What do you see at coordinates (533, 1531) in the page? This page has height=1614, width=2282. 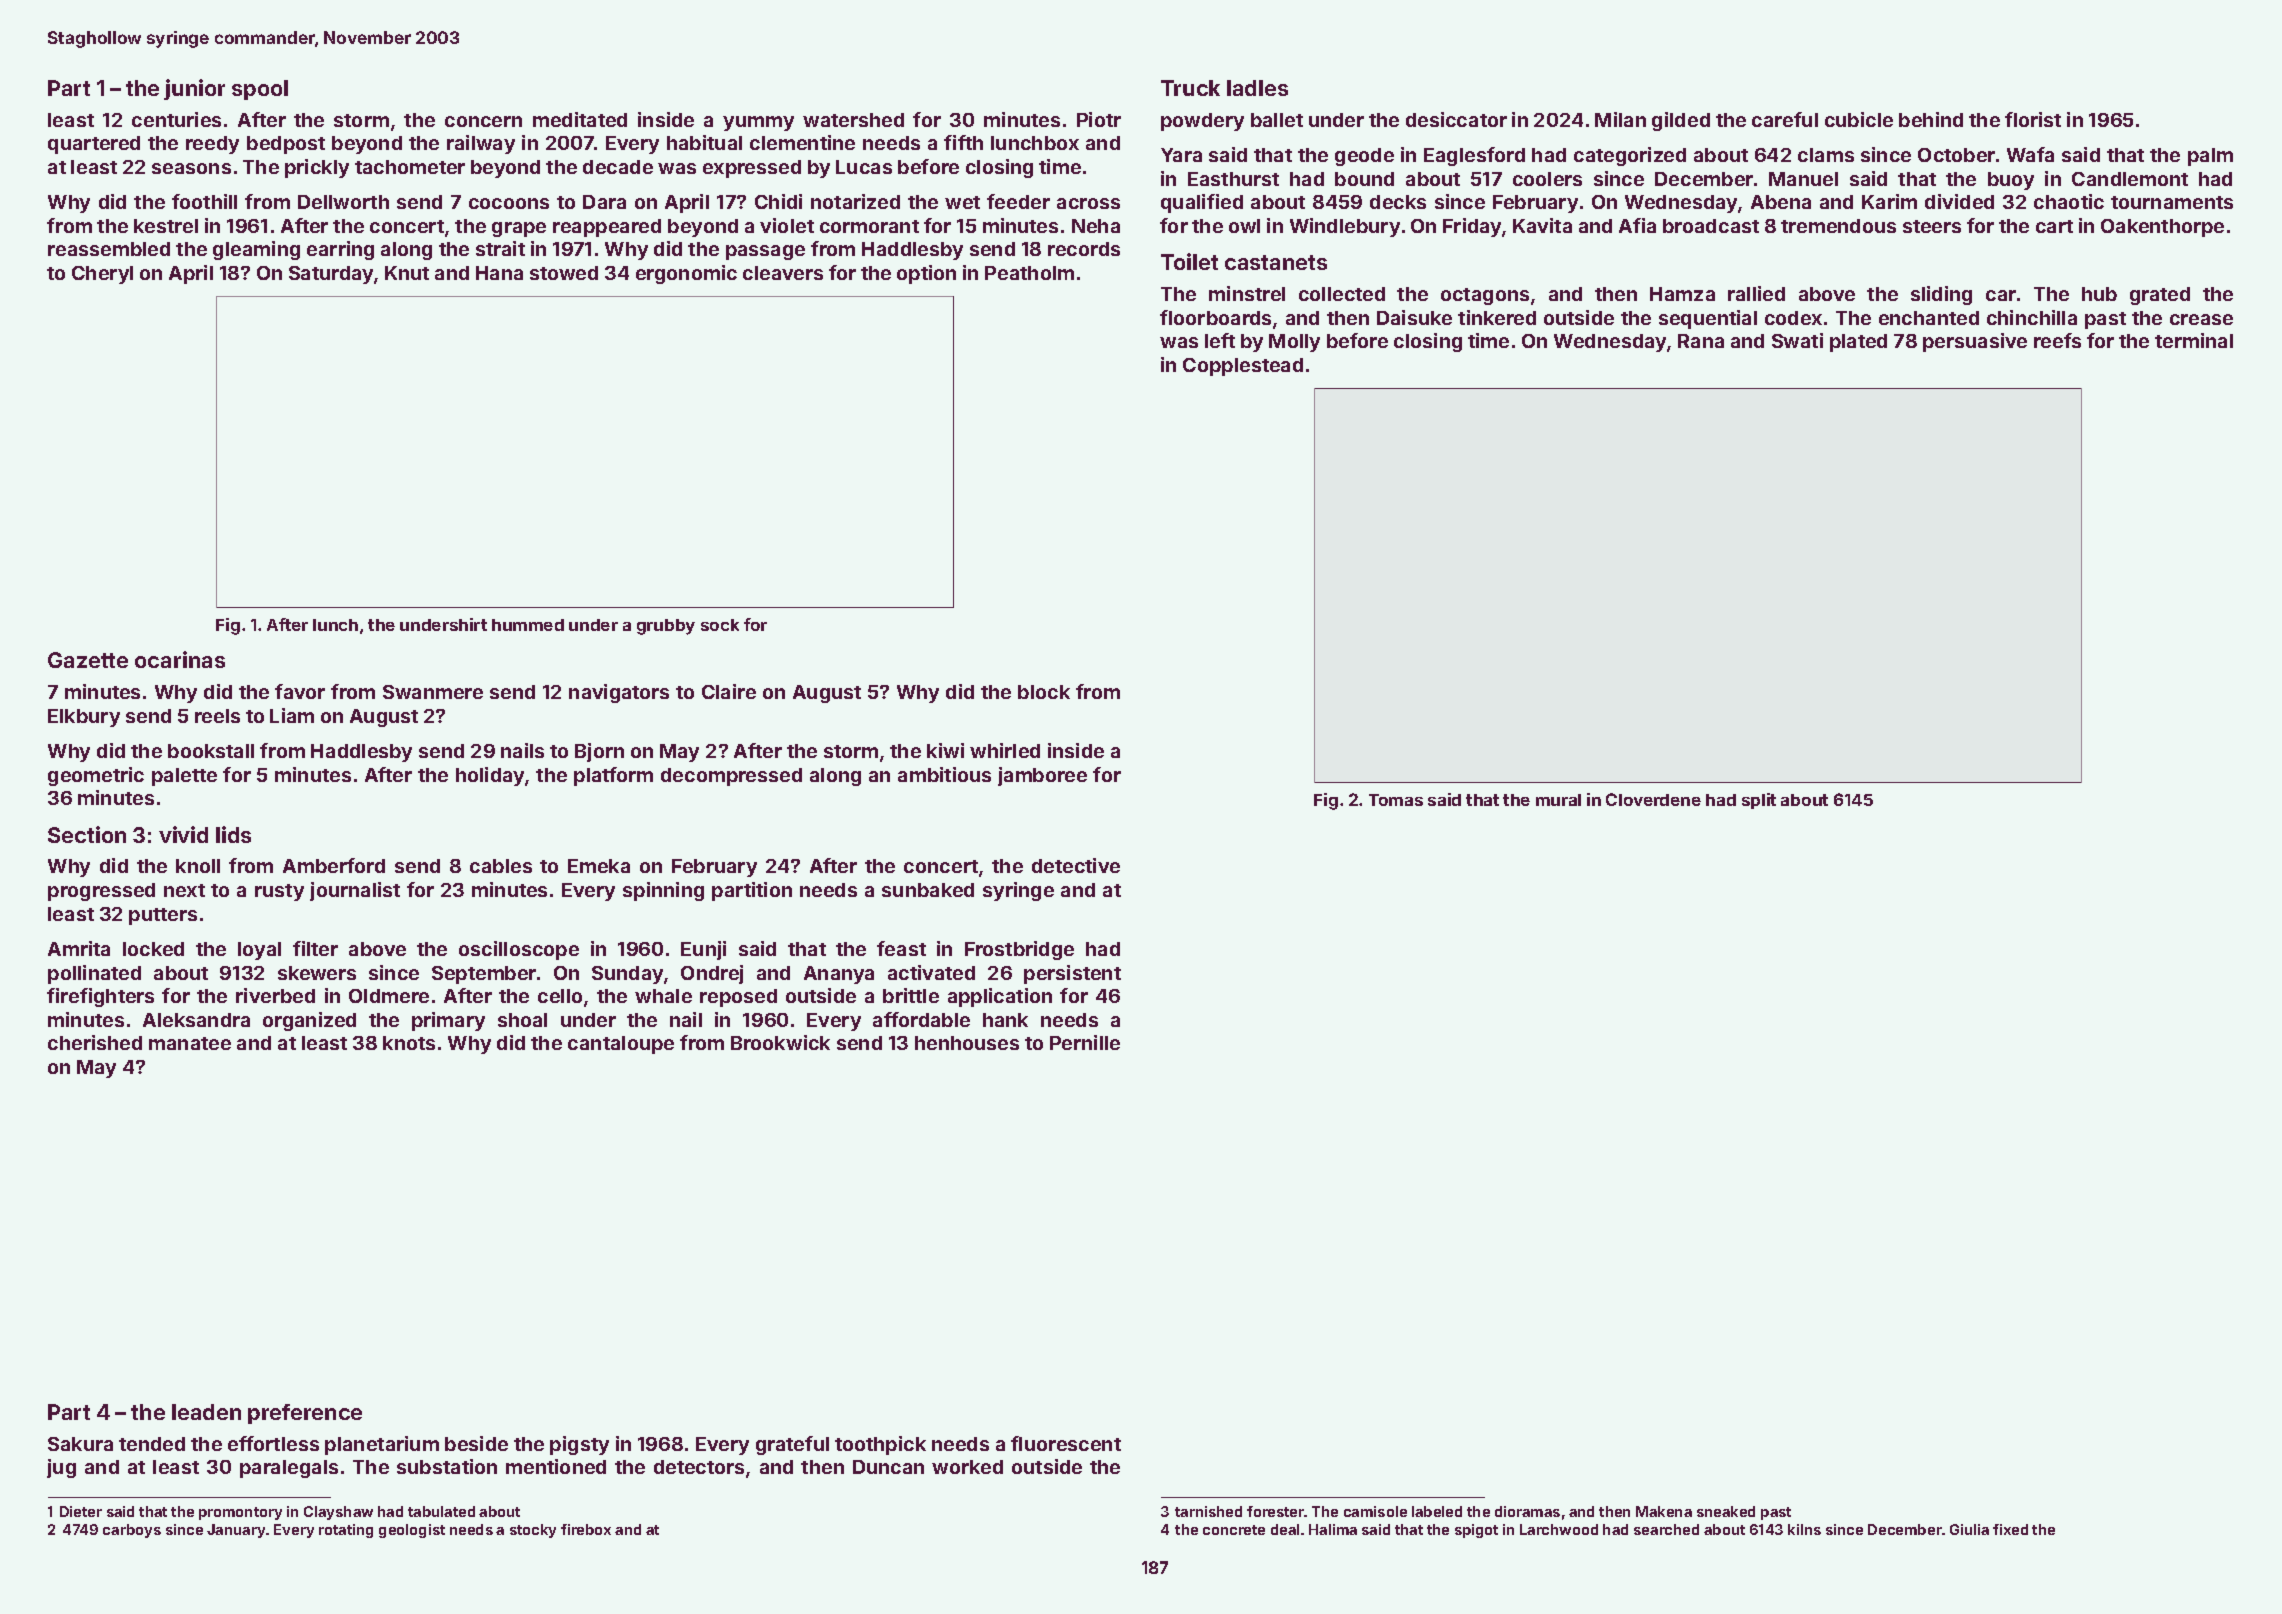 I see `stocky` at bounding box center [533, 1531].
